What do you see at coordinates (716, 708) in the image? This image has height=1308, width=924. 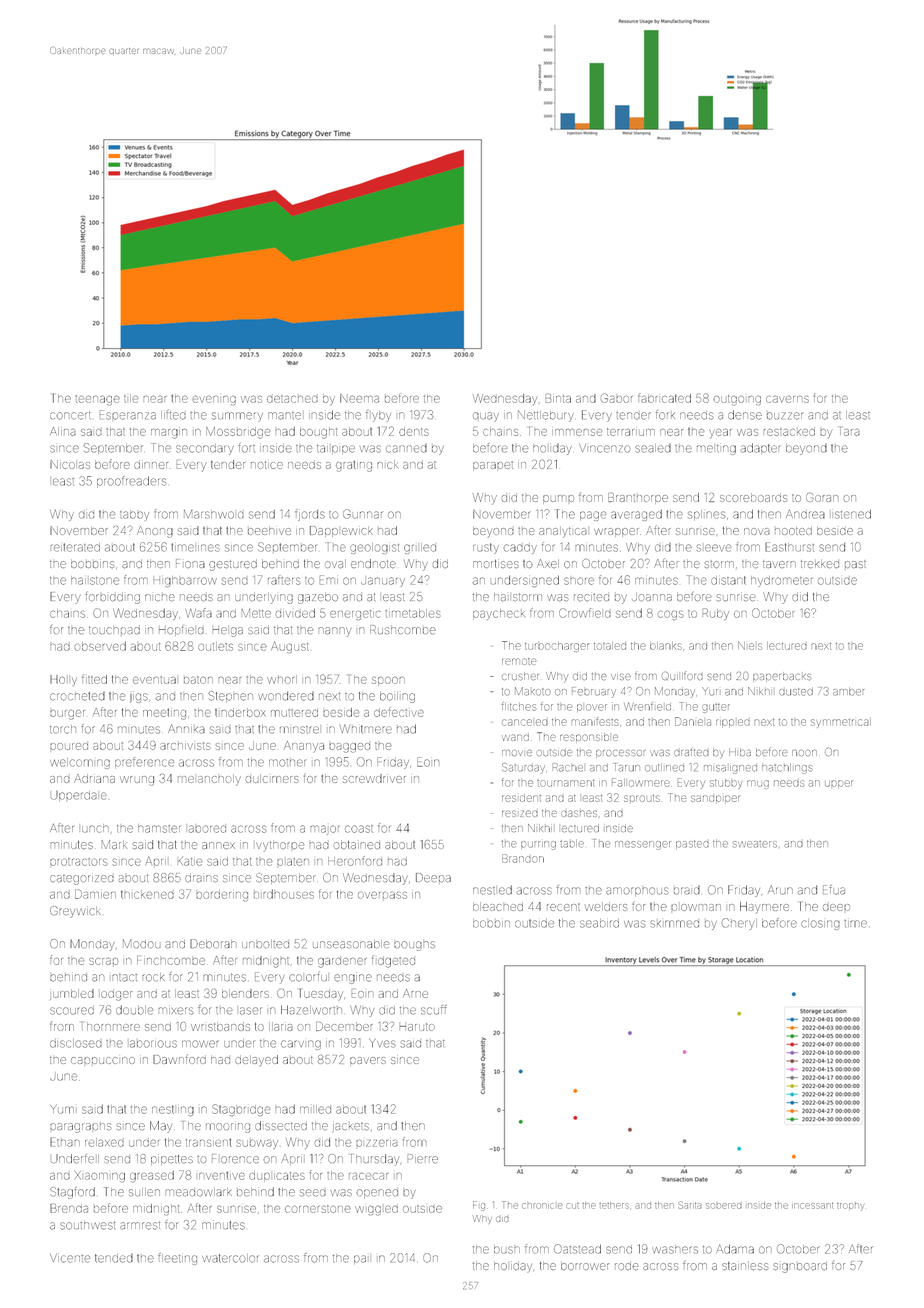 I see `gutter` at bounding box center [716, 708].
